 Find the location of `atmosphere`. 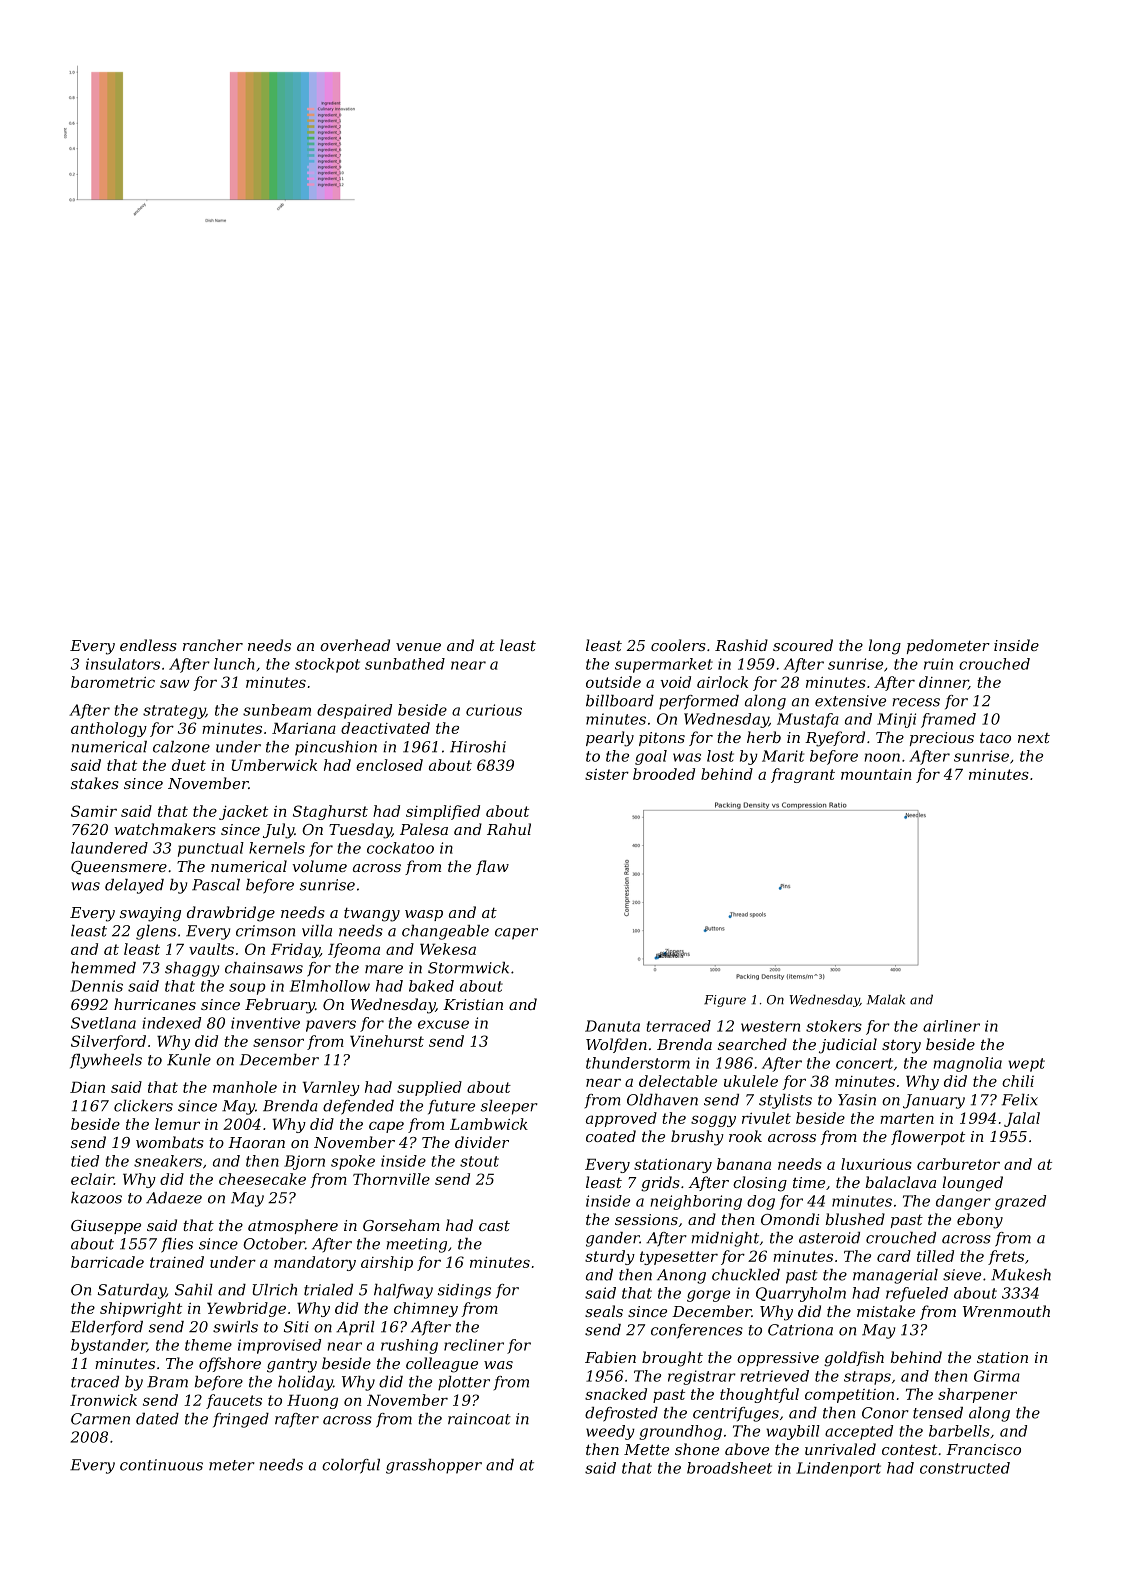

atmosphere is located at coordinates (293, 1226).
